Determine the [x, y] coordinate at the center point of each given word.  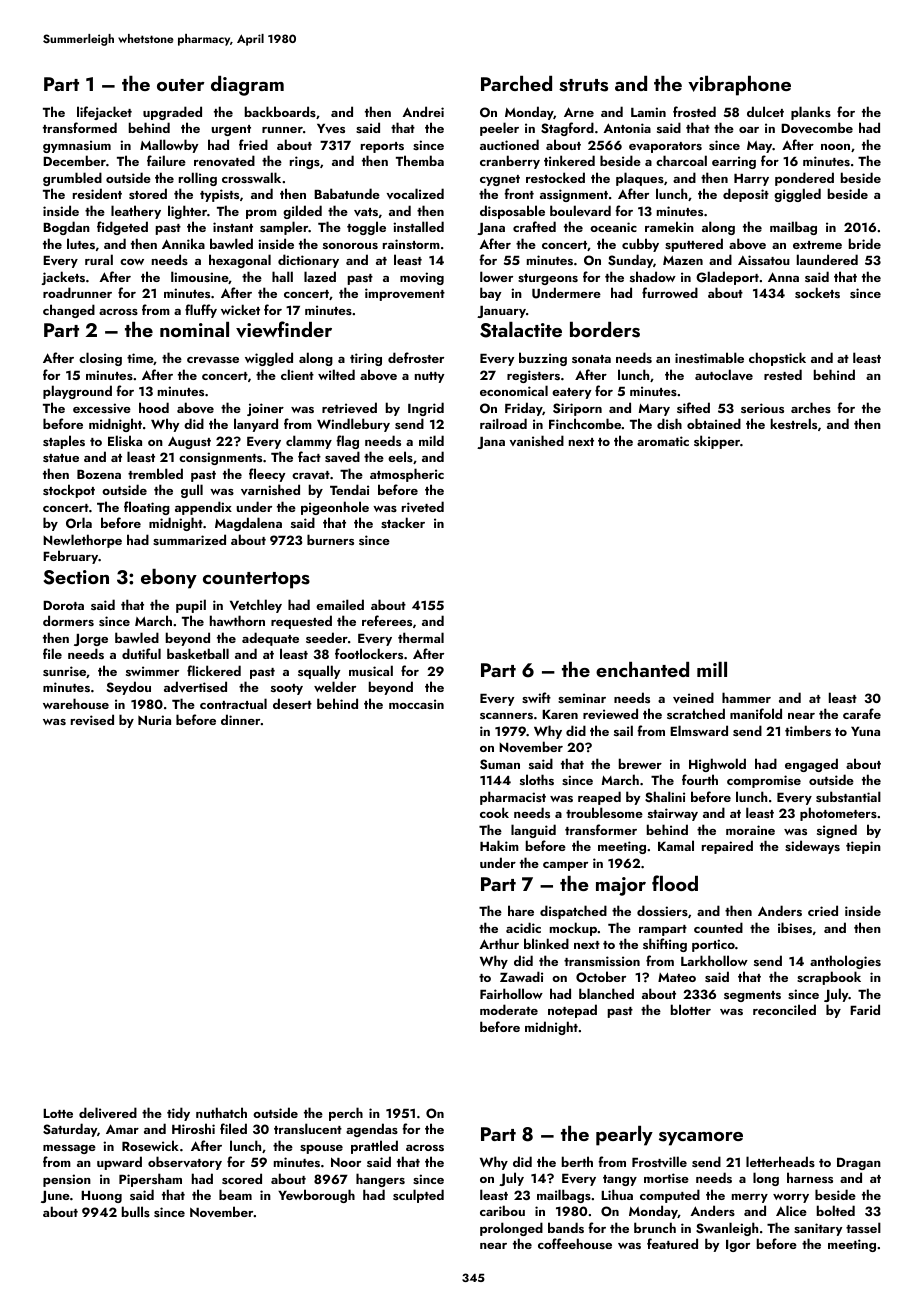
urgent [231, 130]
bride [865, 243]
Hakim [499, 845]
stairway [673, 814]
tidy [178, 1114]
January [501, 312]
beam [235, 1194]
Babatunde [347, 193]
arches [811, 407]
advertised [195, 686]
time [140, 359]
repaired [727, 847]
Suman [500, 764]
